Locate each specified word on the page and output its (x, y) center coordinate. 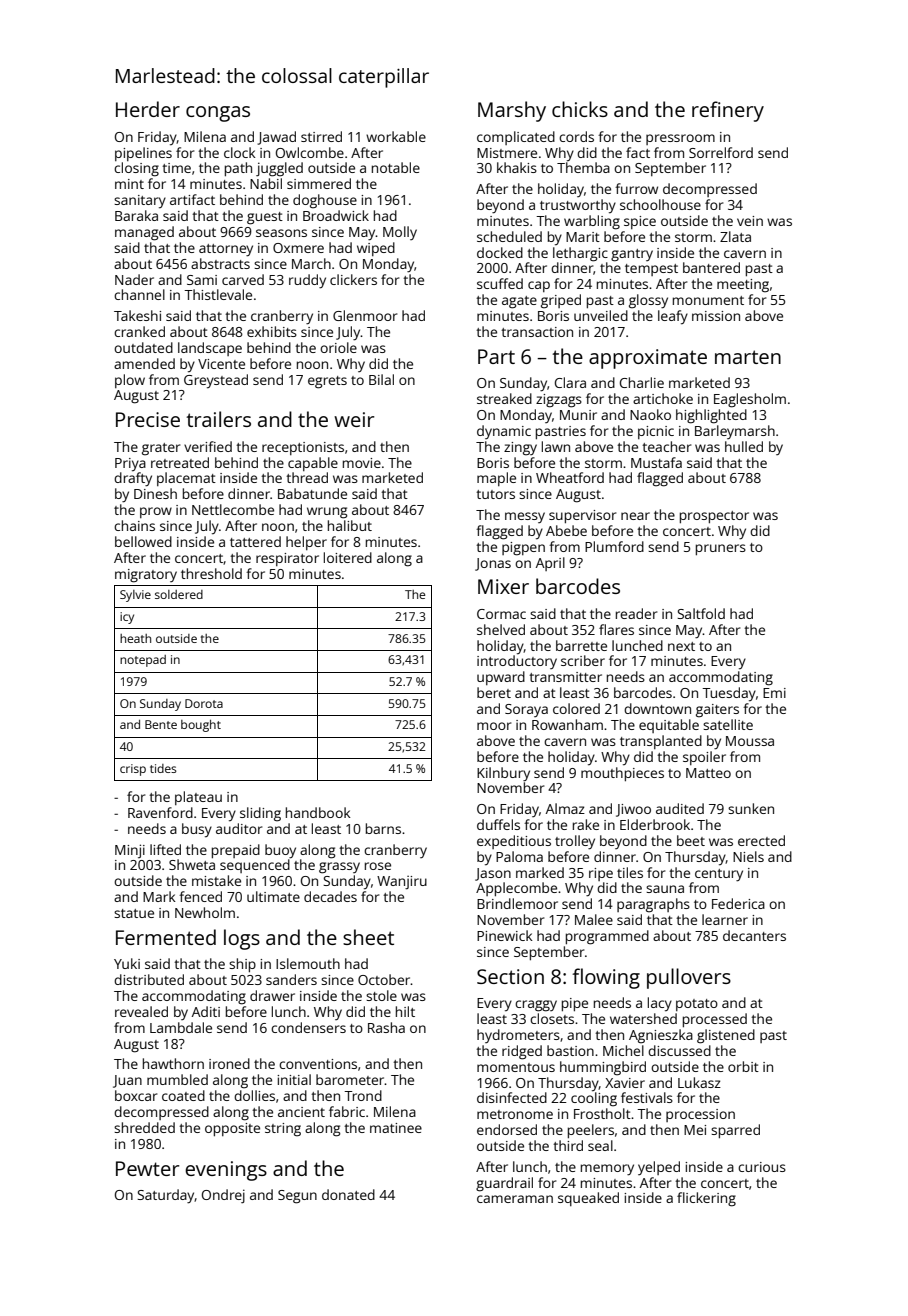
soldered (179, 594)
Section (510, 976)
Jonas (493, 564)
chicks (580, 109)
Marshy (512, 111)
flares (616, 629)
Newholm (205, 912)
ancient (301, 1112)
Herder (148, 109)
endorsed (507, 1129)
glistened (726, 1036)
